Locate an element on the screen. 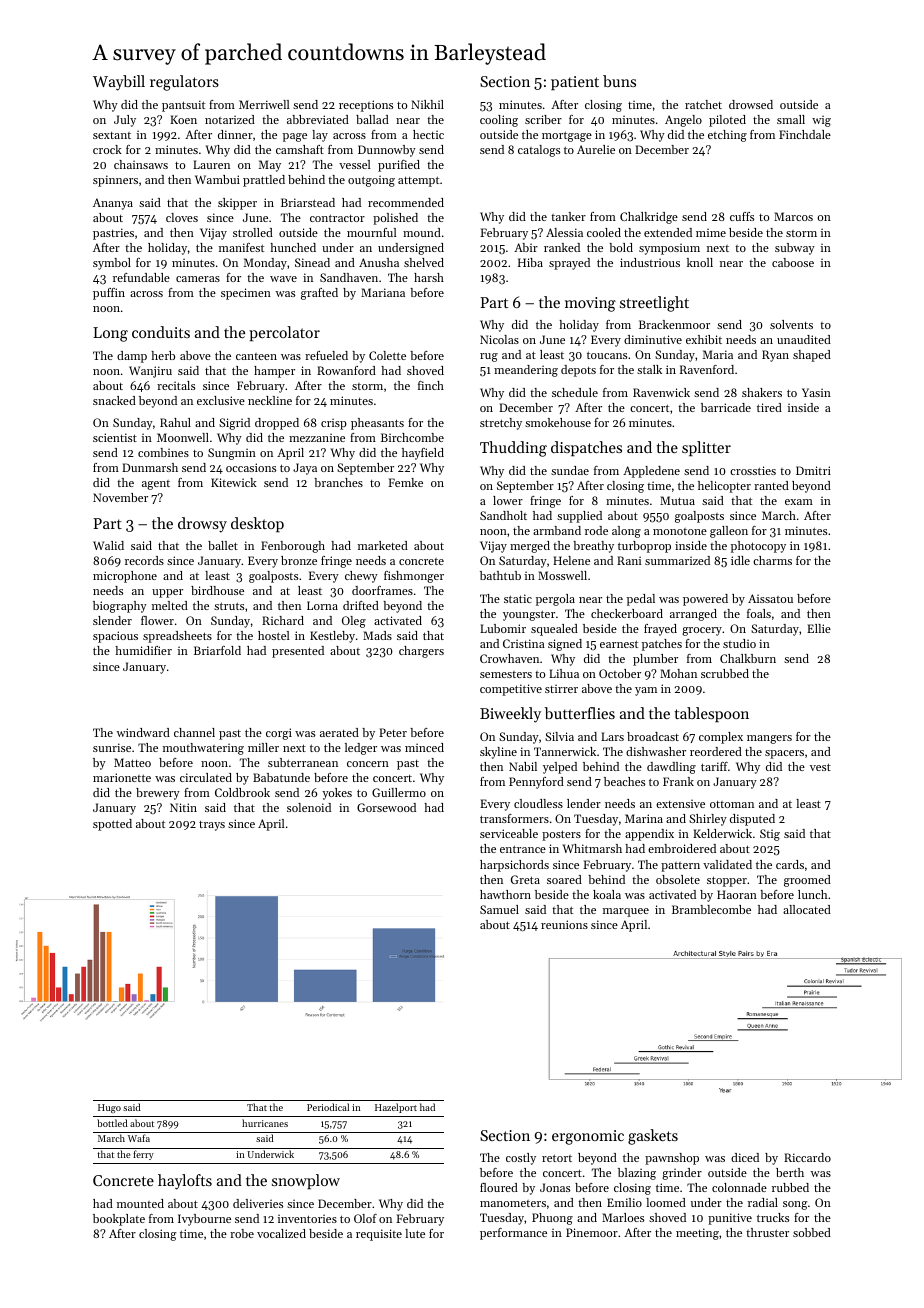  meeting is located at coordinates (697, 1234).
